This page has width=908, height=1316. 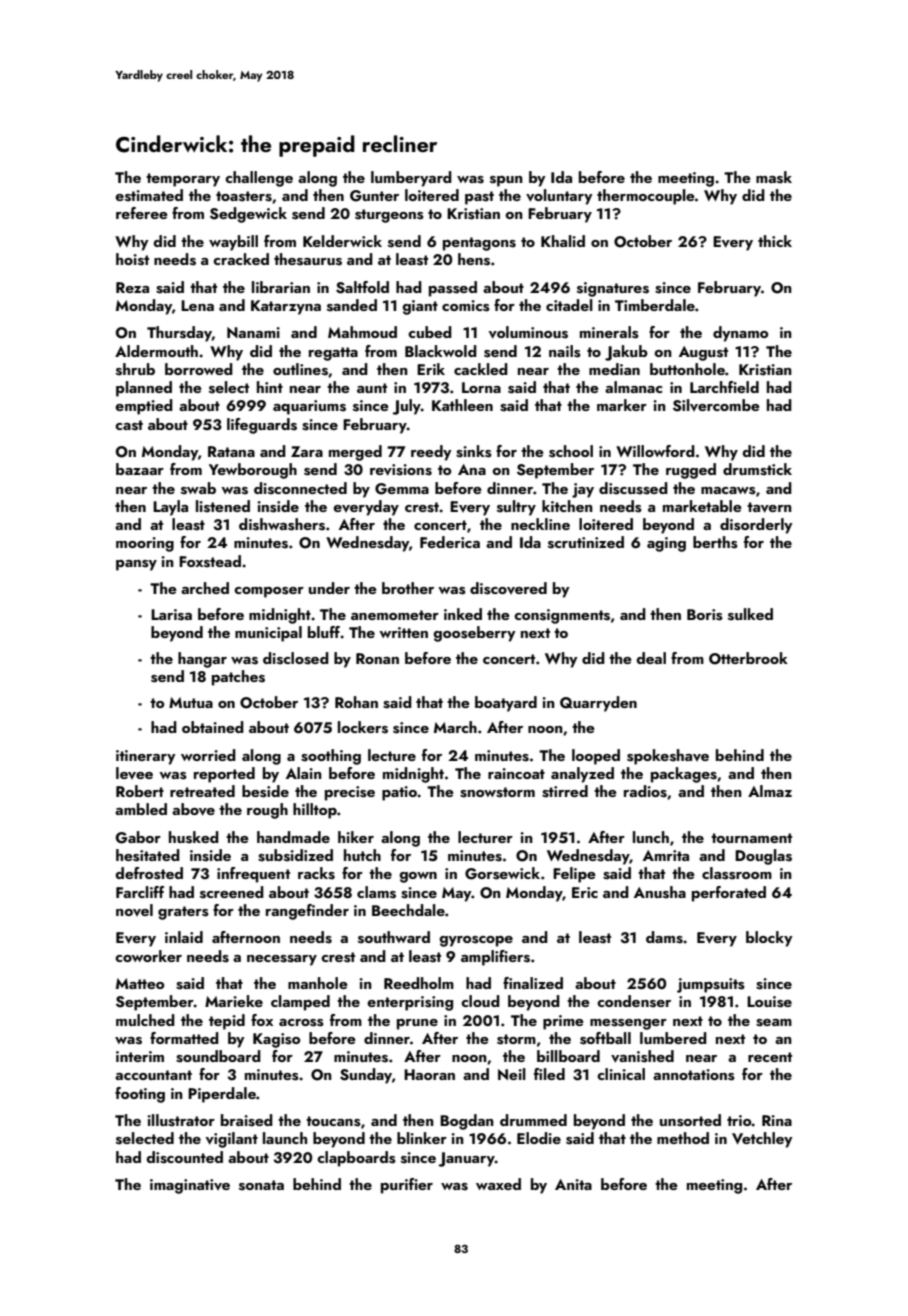 What do you see at coordinates (716, 405) in the page?
I see `Silvercombe` at bounding box center [716, 405].
